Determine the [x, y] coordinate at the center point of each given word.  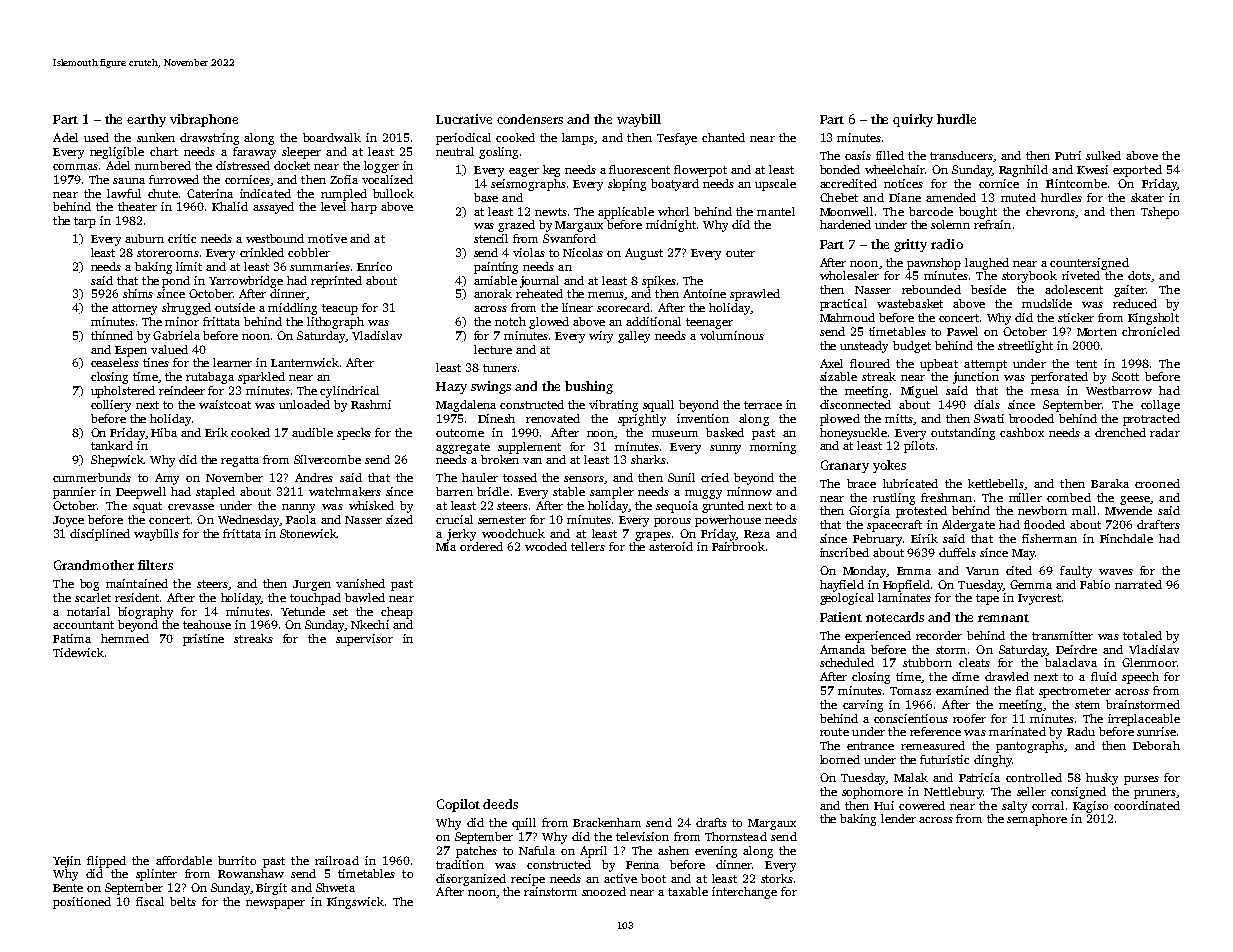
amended [951, 197]
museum [675, 434]
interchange [744, 893]
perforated [1059, 378]
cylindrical [349, 392]
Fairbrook [738, 546]
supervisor [364, 640]
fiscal [150, 901]
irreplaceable [1144, 720]
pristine [203, 640]
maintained [137, 583]
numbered [163, 165]
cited [1019, 570]
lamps [578, 139]
